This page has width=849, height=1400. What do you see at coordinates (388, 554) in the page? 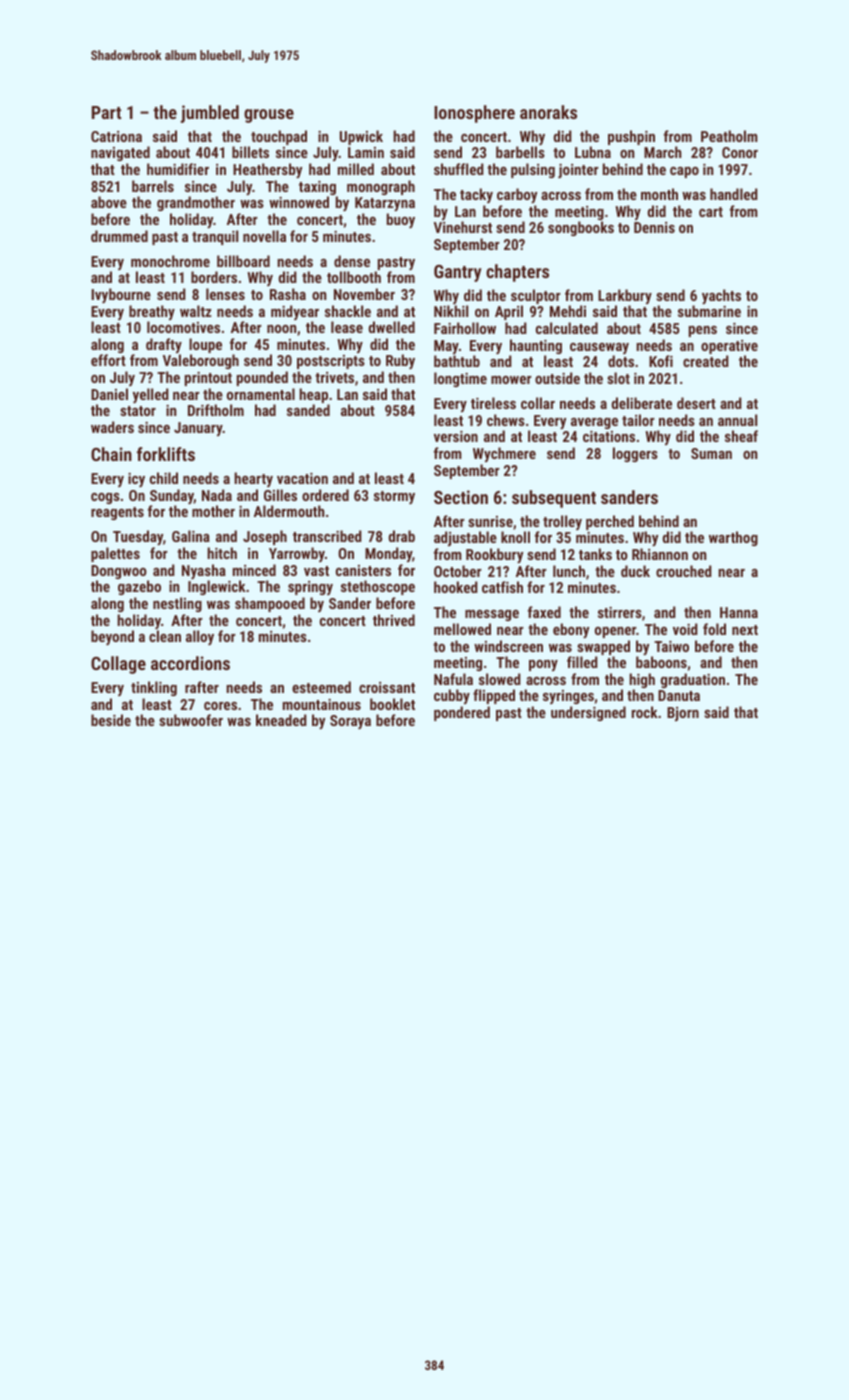
I see `Monday` at bounding box center [388, 554].
